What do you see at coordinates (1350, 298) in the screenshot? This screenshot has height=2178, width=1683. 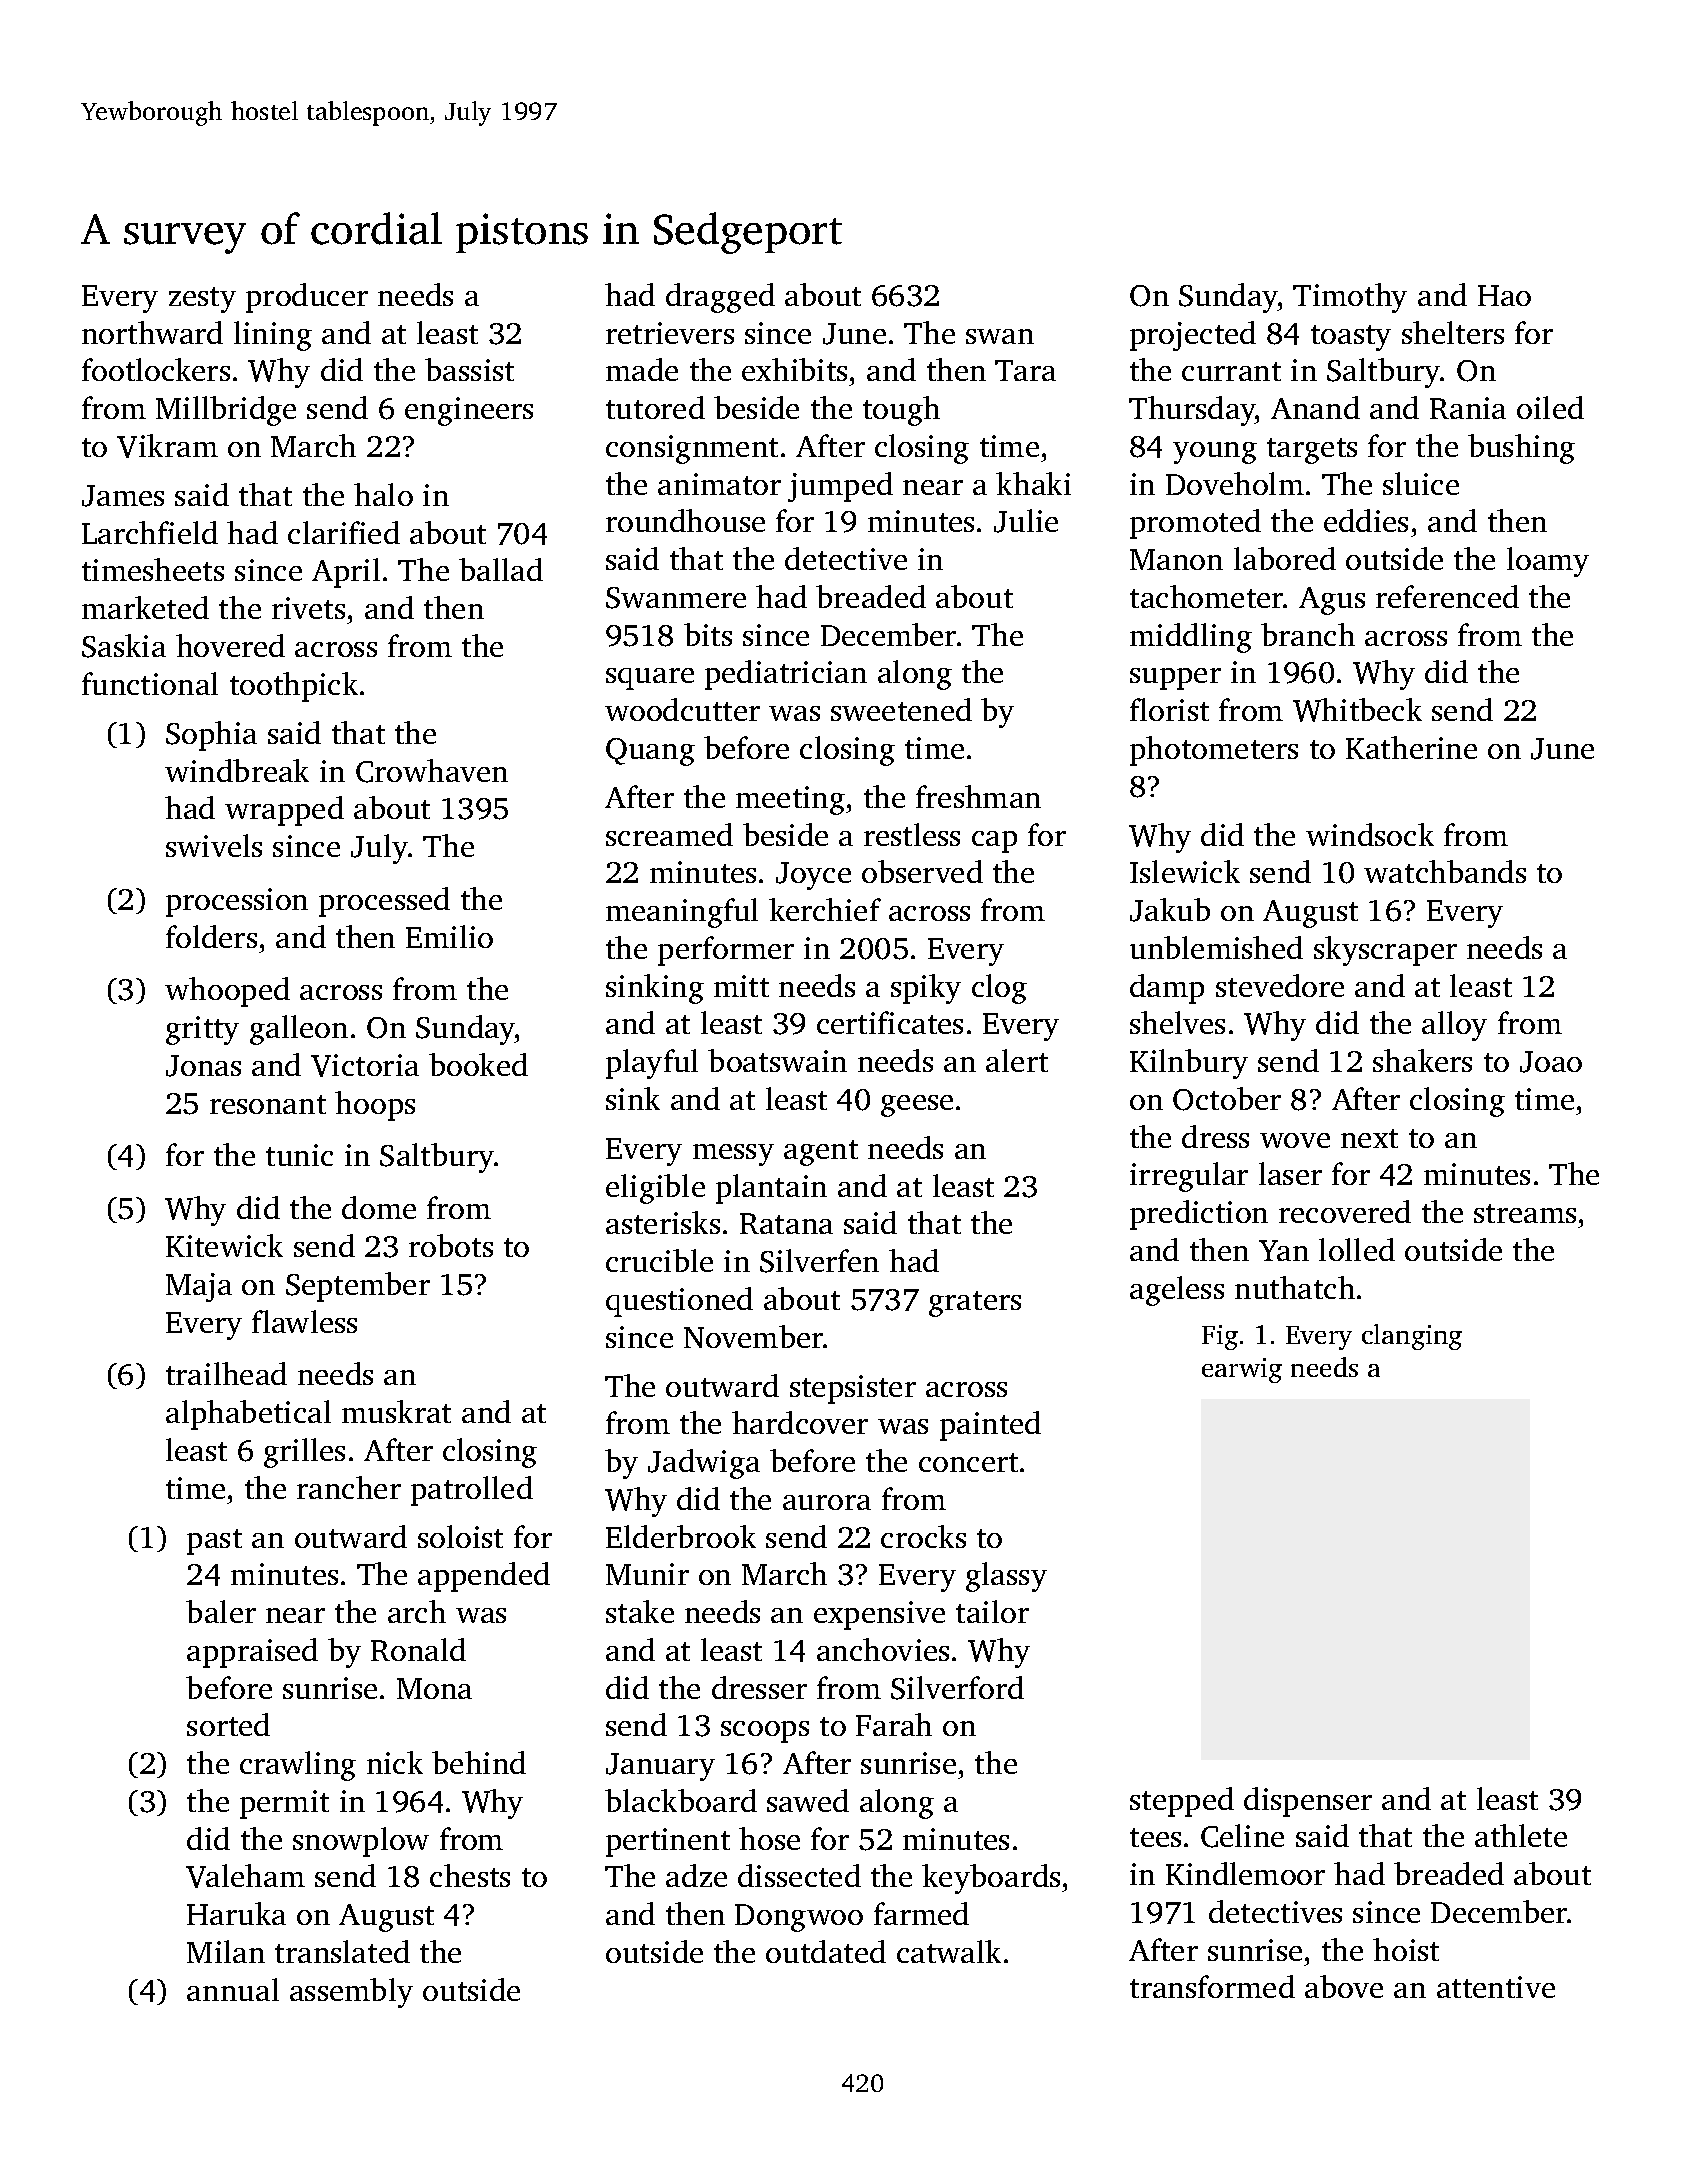 I see `Timothy` at bounding box center [1350, 298].
